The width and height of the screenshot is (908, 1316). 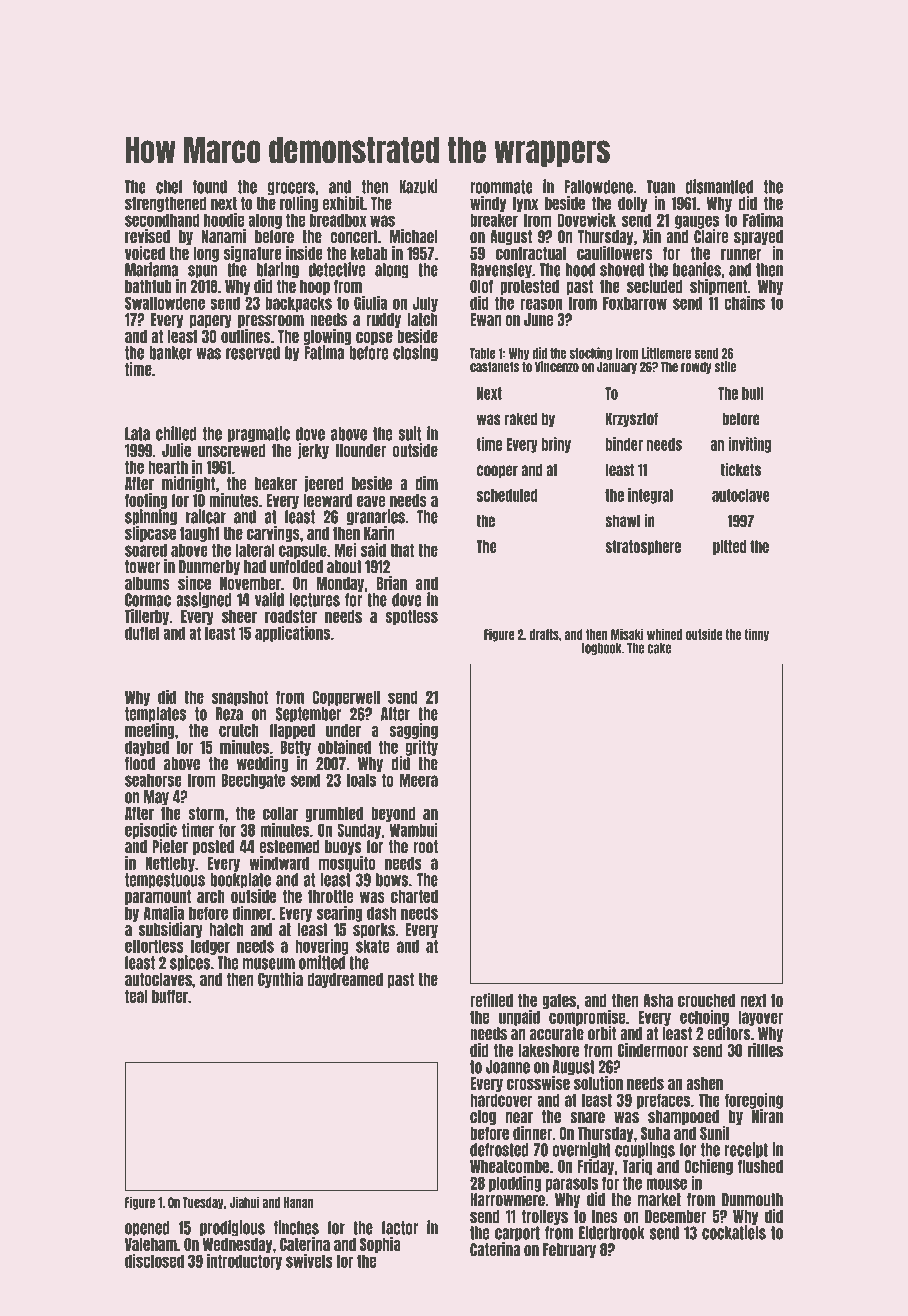 What do you see at coordinates (400, 1228) in the screenshot?
I see `factor` at bounding box center [400, 1228].
